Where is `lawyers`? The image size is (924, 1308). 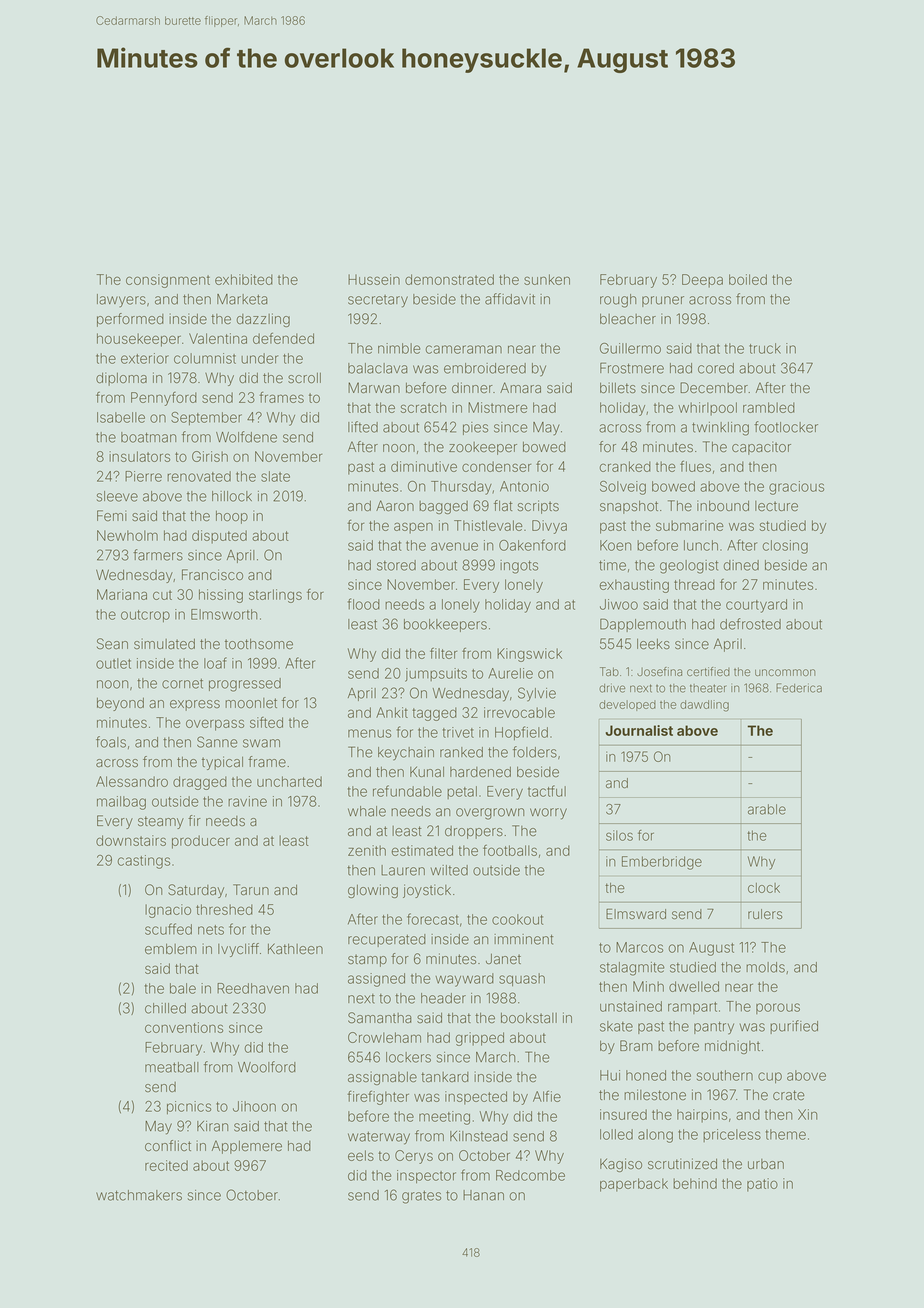
lawyers is located at coordinates (121, 301).
